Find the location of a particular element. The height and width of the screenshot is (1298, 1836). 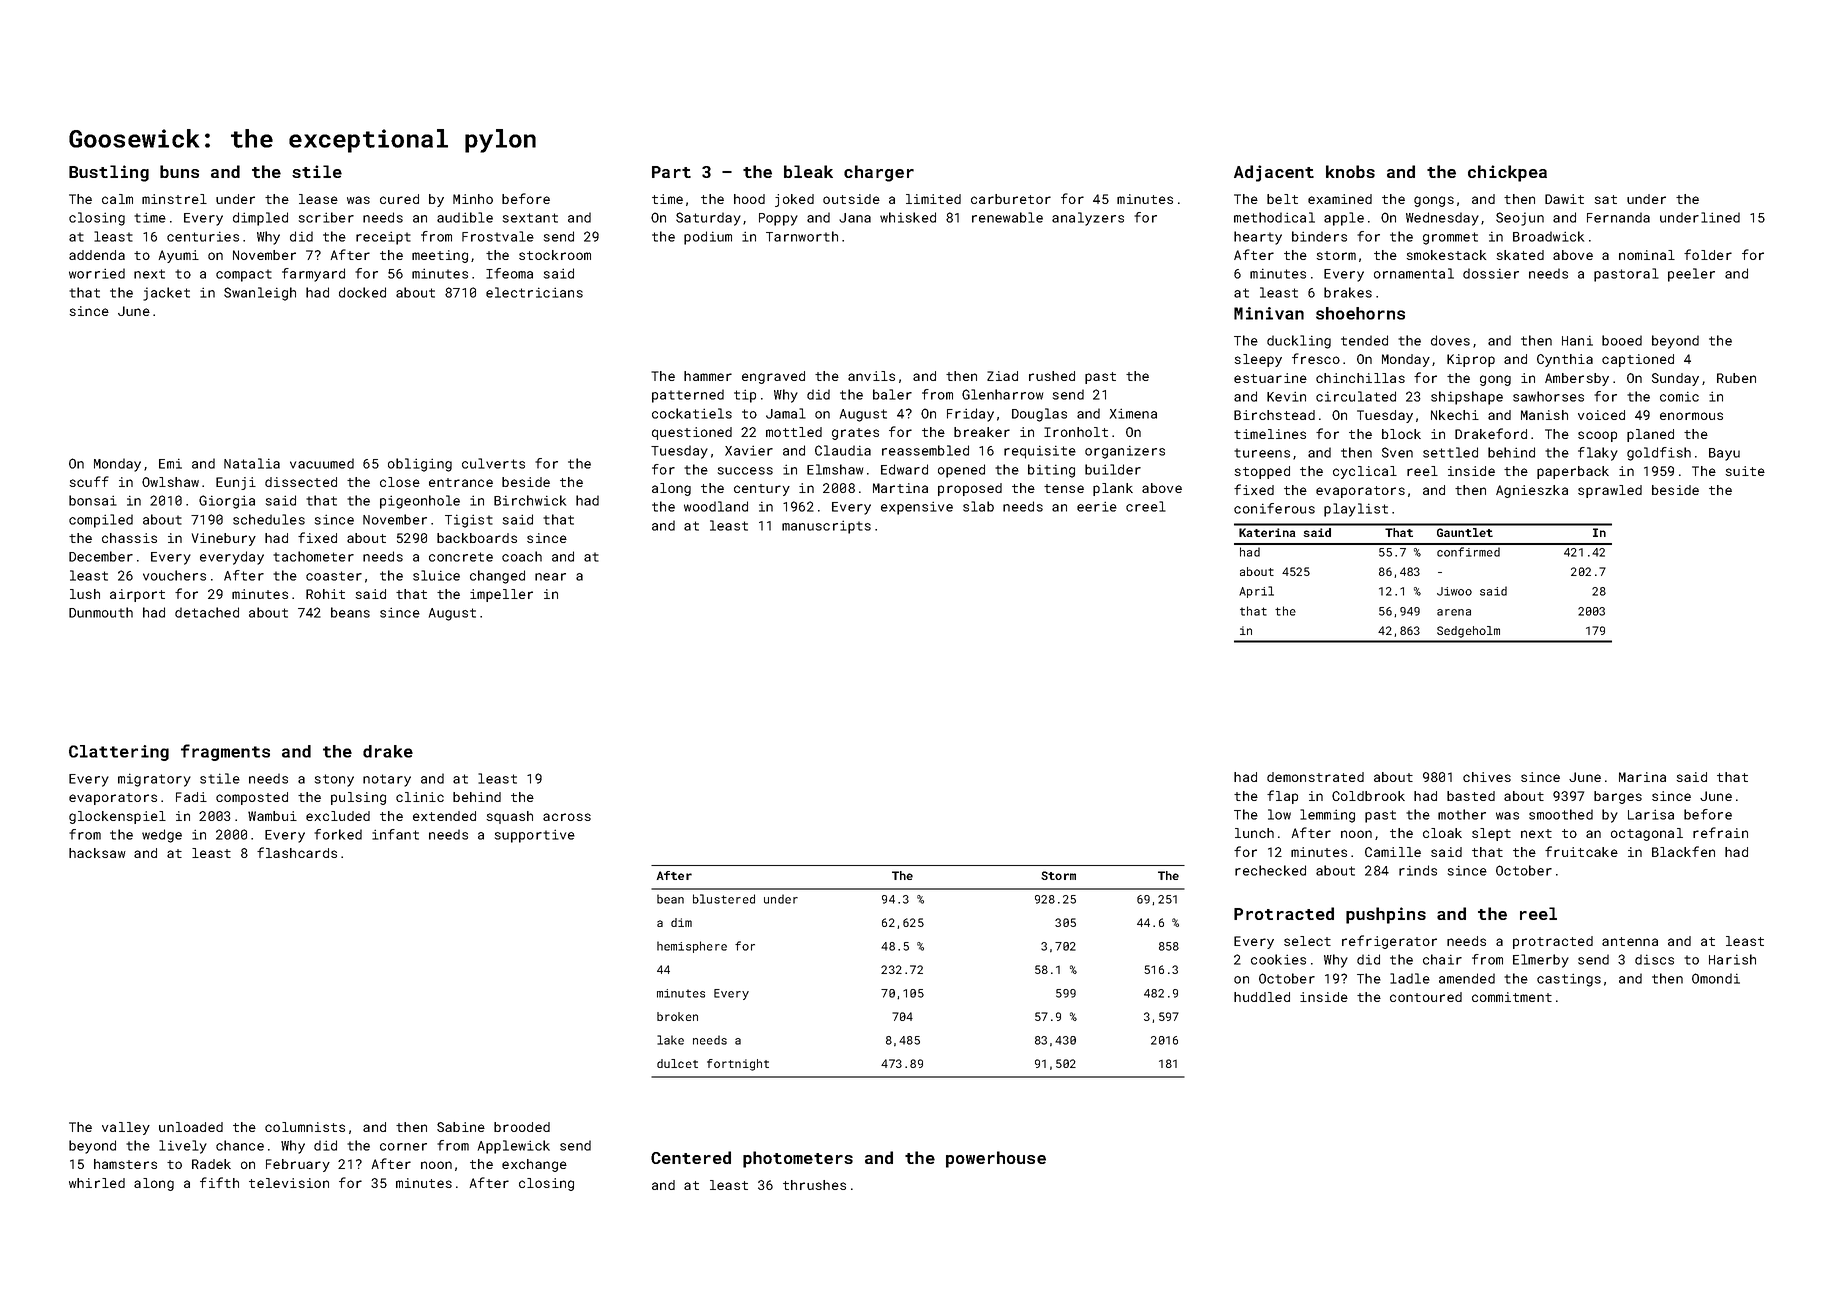

buns is located at coordinates (179, 171).
